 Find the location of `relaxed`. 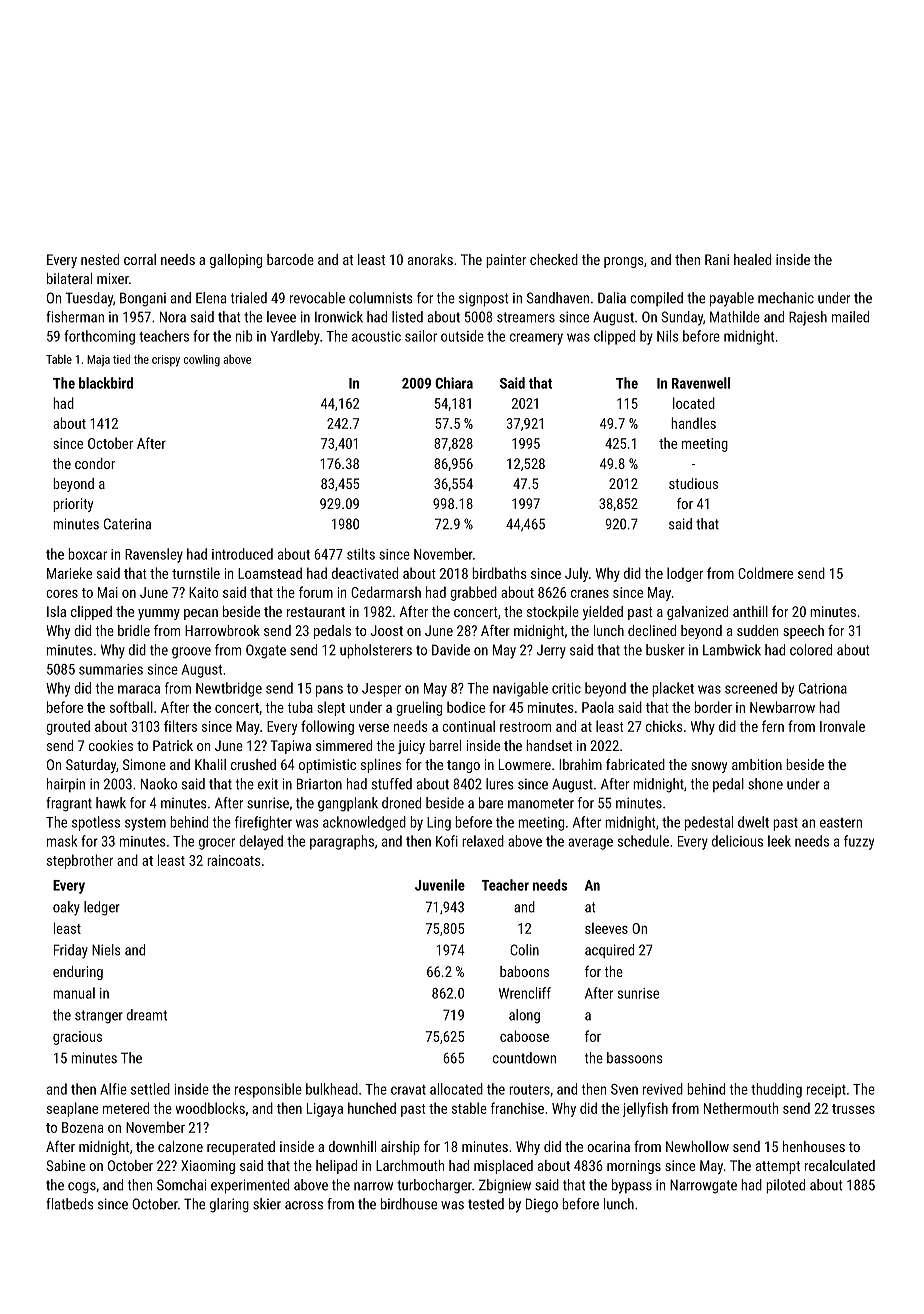

relaxed is located at coordinates (483, 841).
